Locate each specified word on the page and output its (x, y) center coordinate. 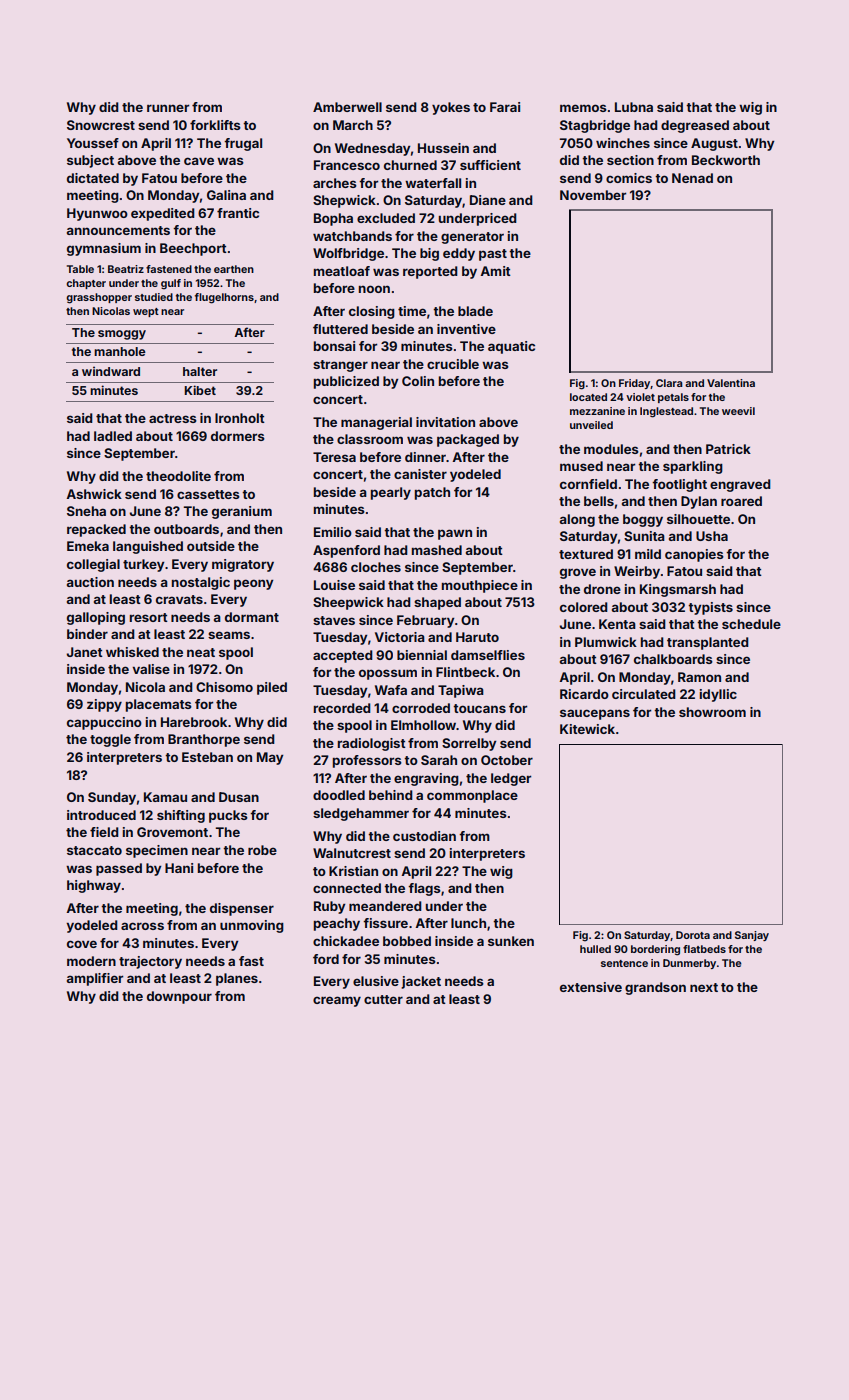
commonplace (472, 796)
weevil (738, 411)
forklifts (215, 125)
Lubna (634, 107)
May (270, 758)
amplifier (95, 979)
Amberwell (347, 107)
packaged (468, 440)
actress (173, 418)
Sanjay (752, 936)
